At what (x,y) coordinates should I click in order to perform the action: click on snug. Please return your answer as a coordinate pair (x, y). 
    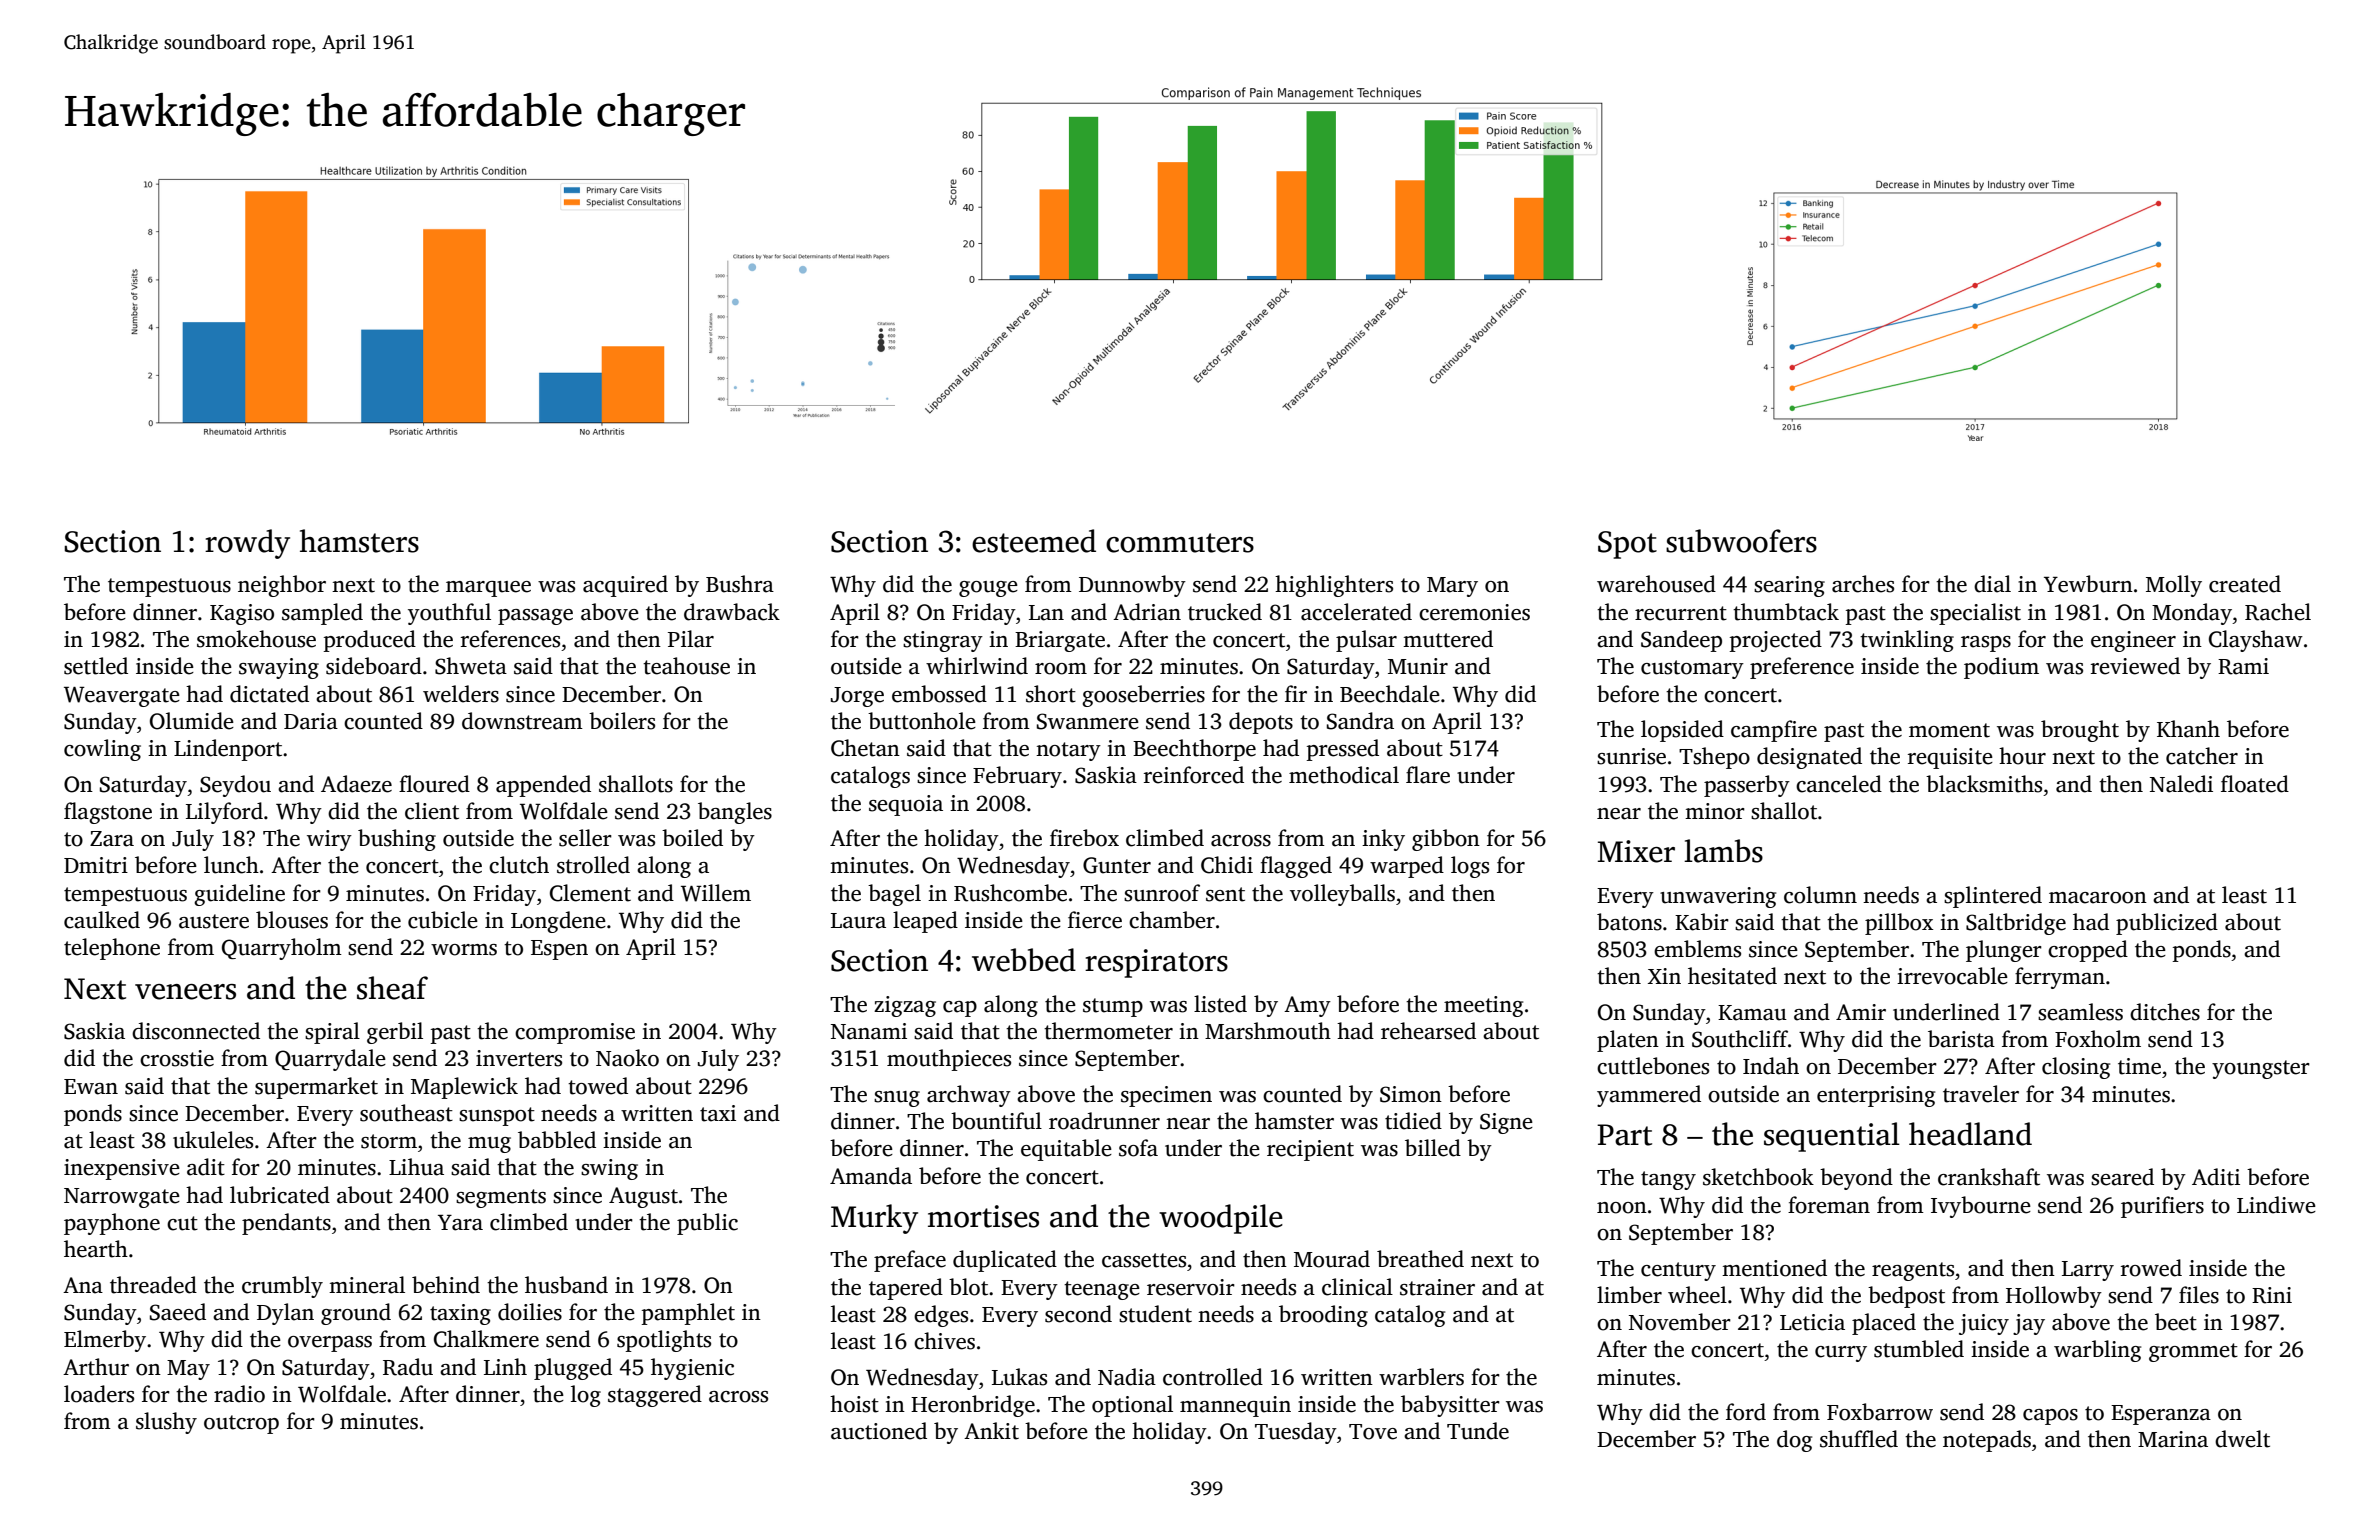
    Looking at the image, I should click on (897, 1099).
